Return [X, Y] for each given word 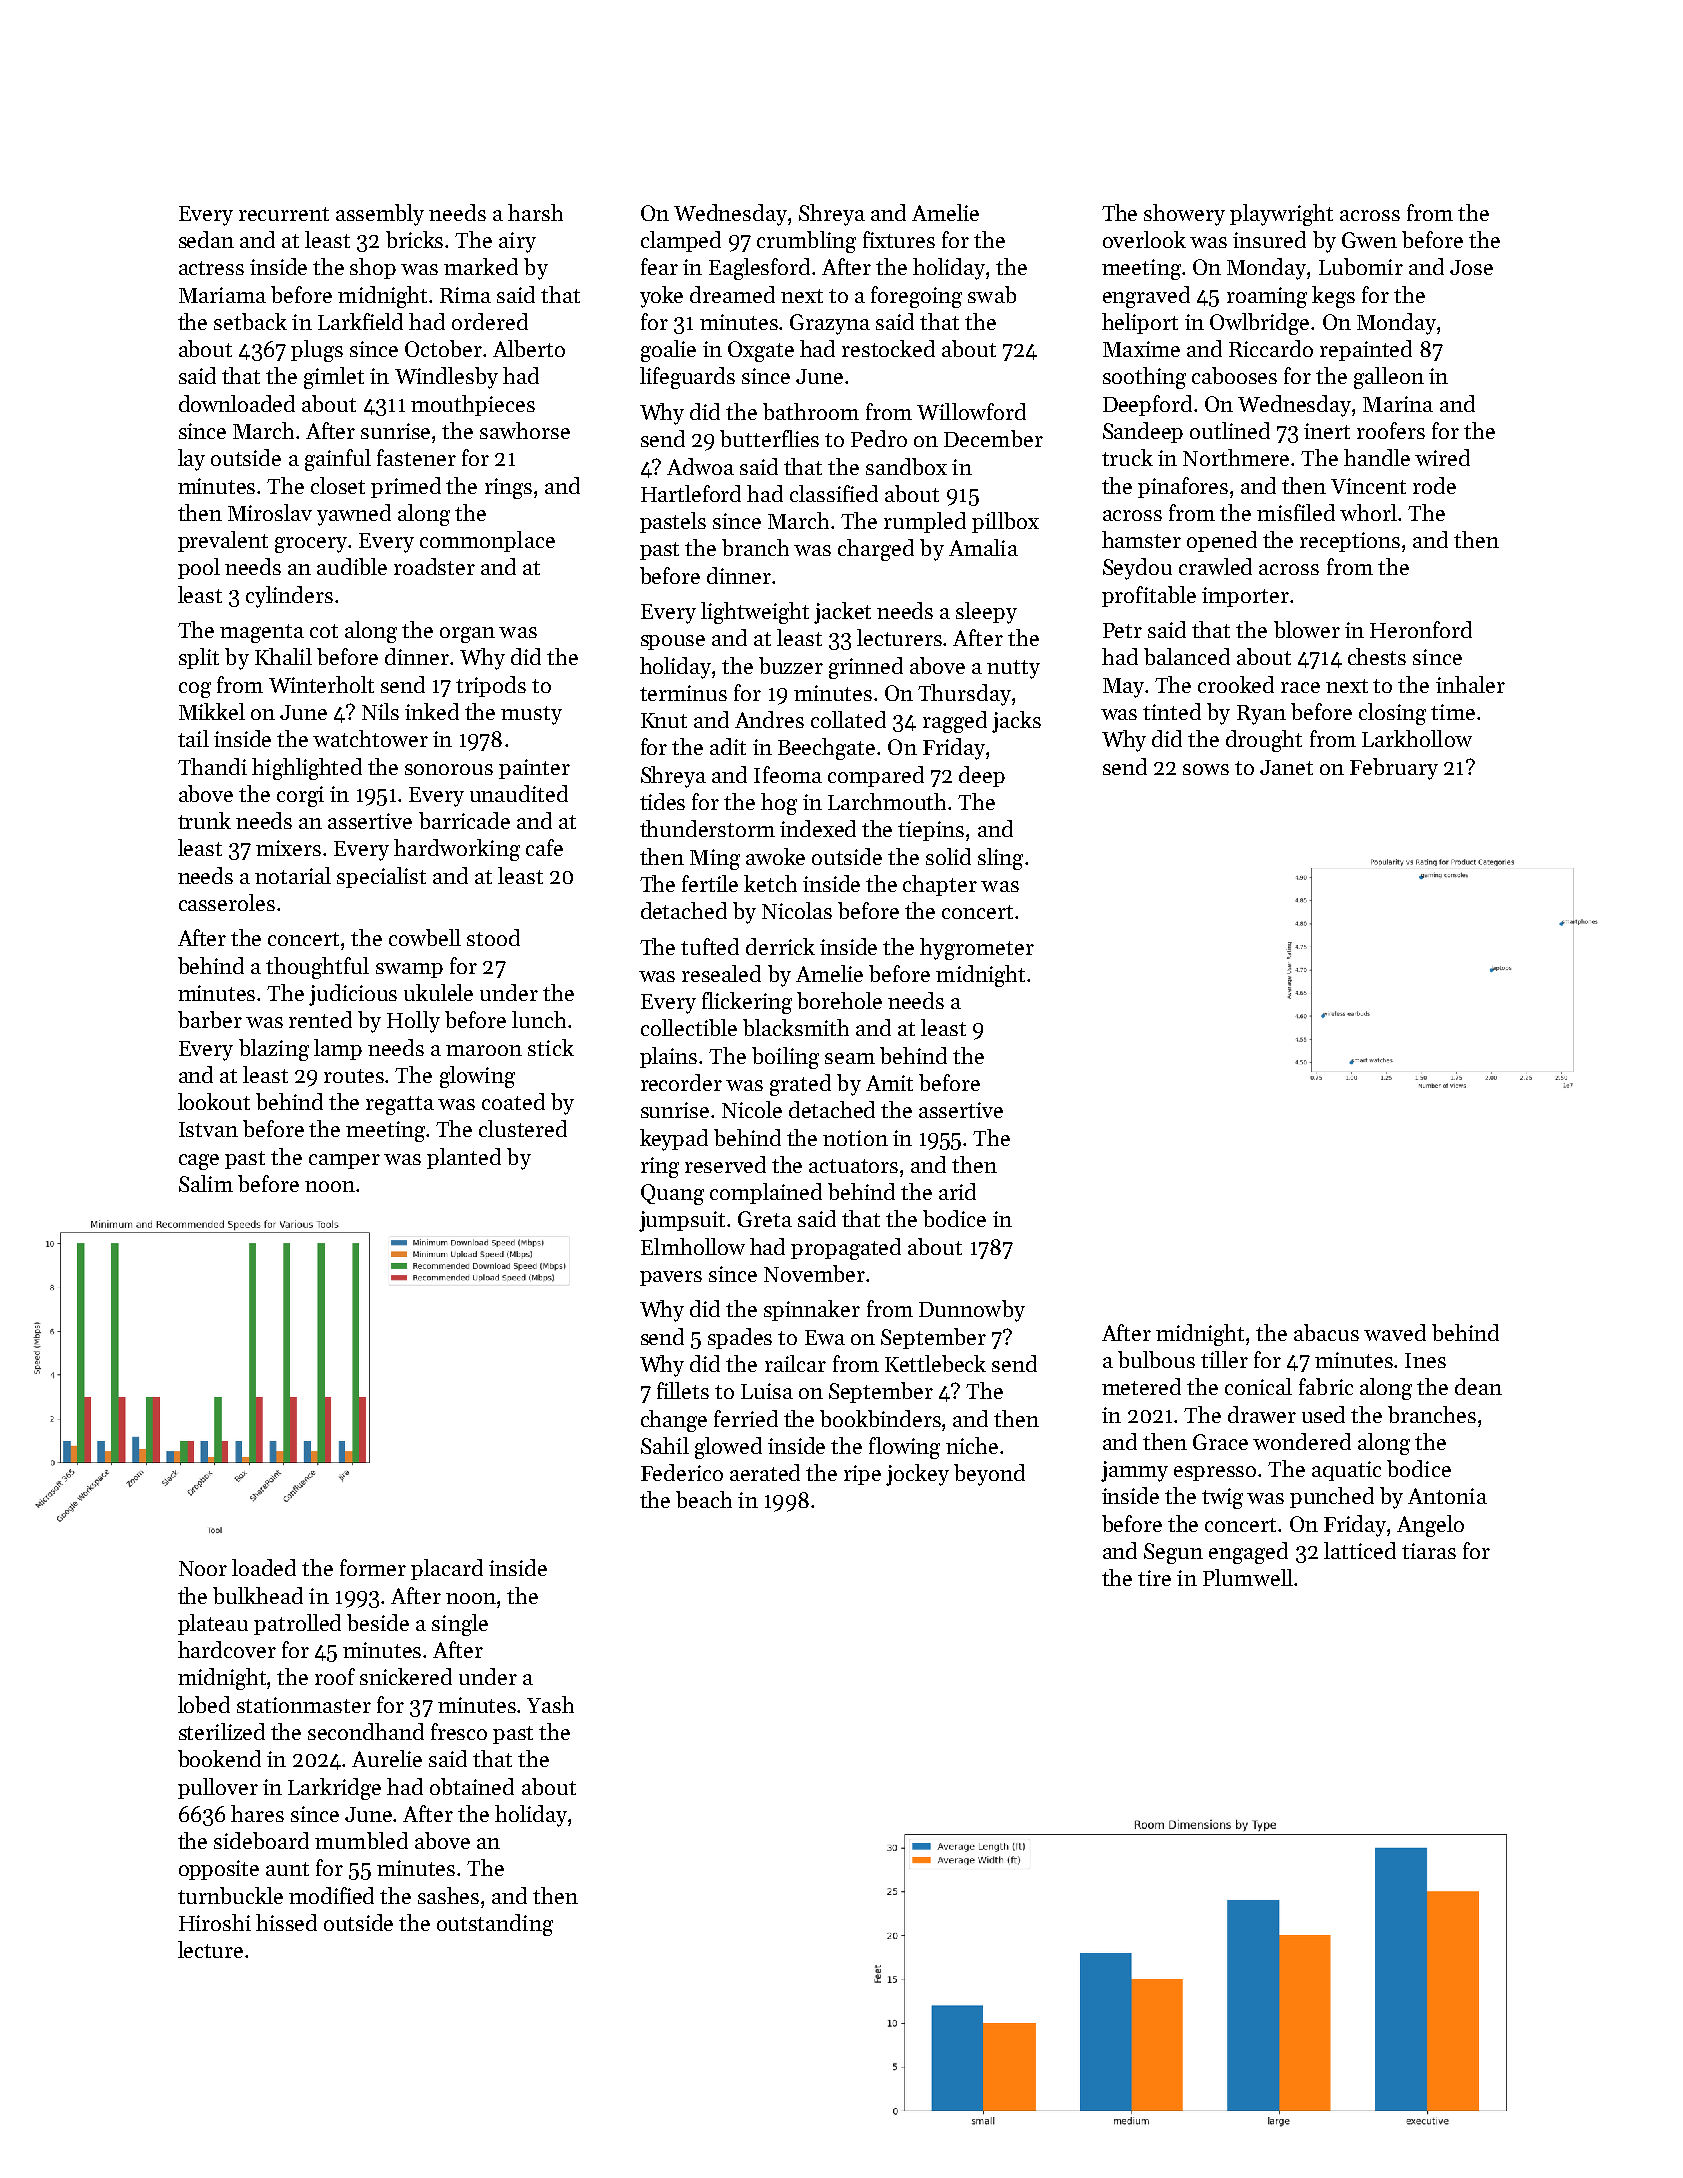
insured [1269, 239]
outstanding [495, 1925]
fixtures [899, 239]
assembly [380, 215]
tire [1154, 1578]
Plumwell [1248, 1577]
